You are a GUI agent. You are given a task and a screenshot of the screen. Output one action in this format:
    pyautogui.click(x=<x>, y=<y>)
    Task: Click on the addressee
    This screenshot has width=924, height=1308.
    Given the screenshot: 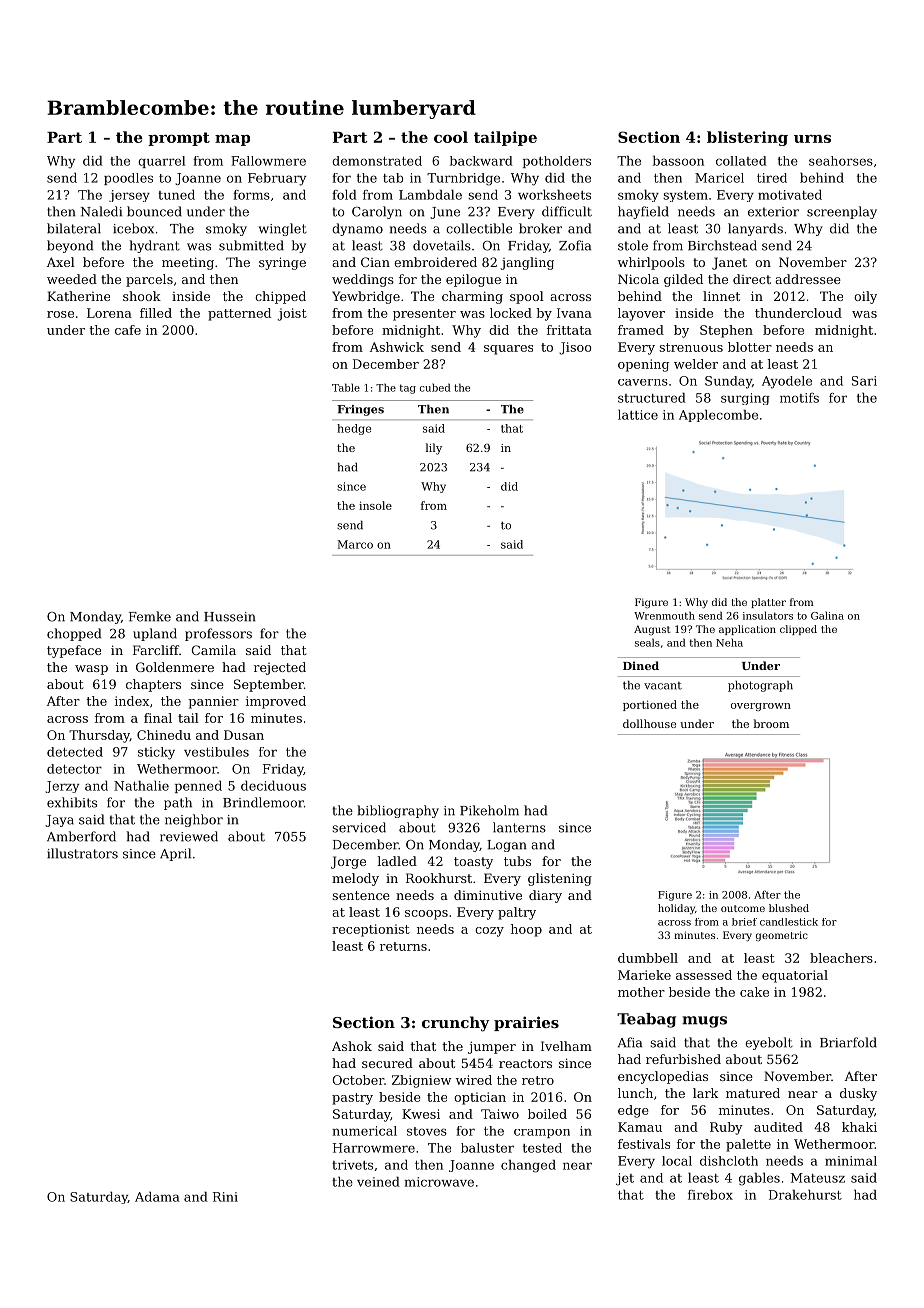 What is the action you would take?
    pyautogui.click(x=808, y=279)
